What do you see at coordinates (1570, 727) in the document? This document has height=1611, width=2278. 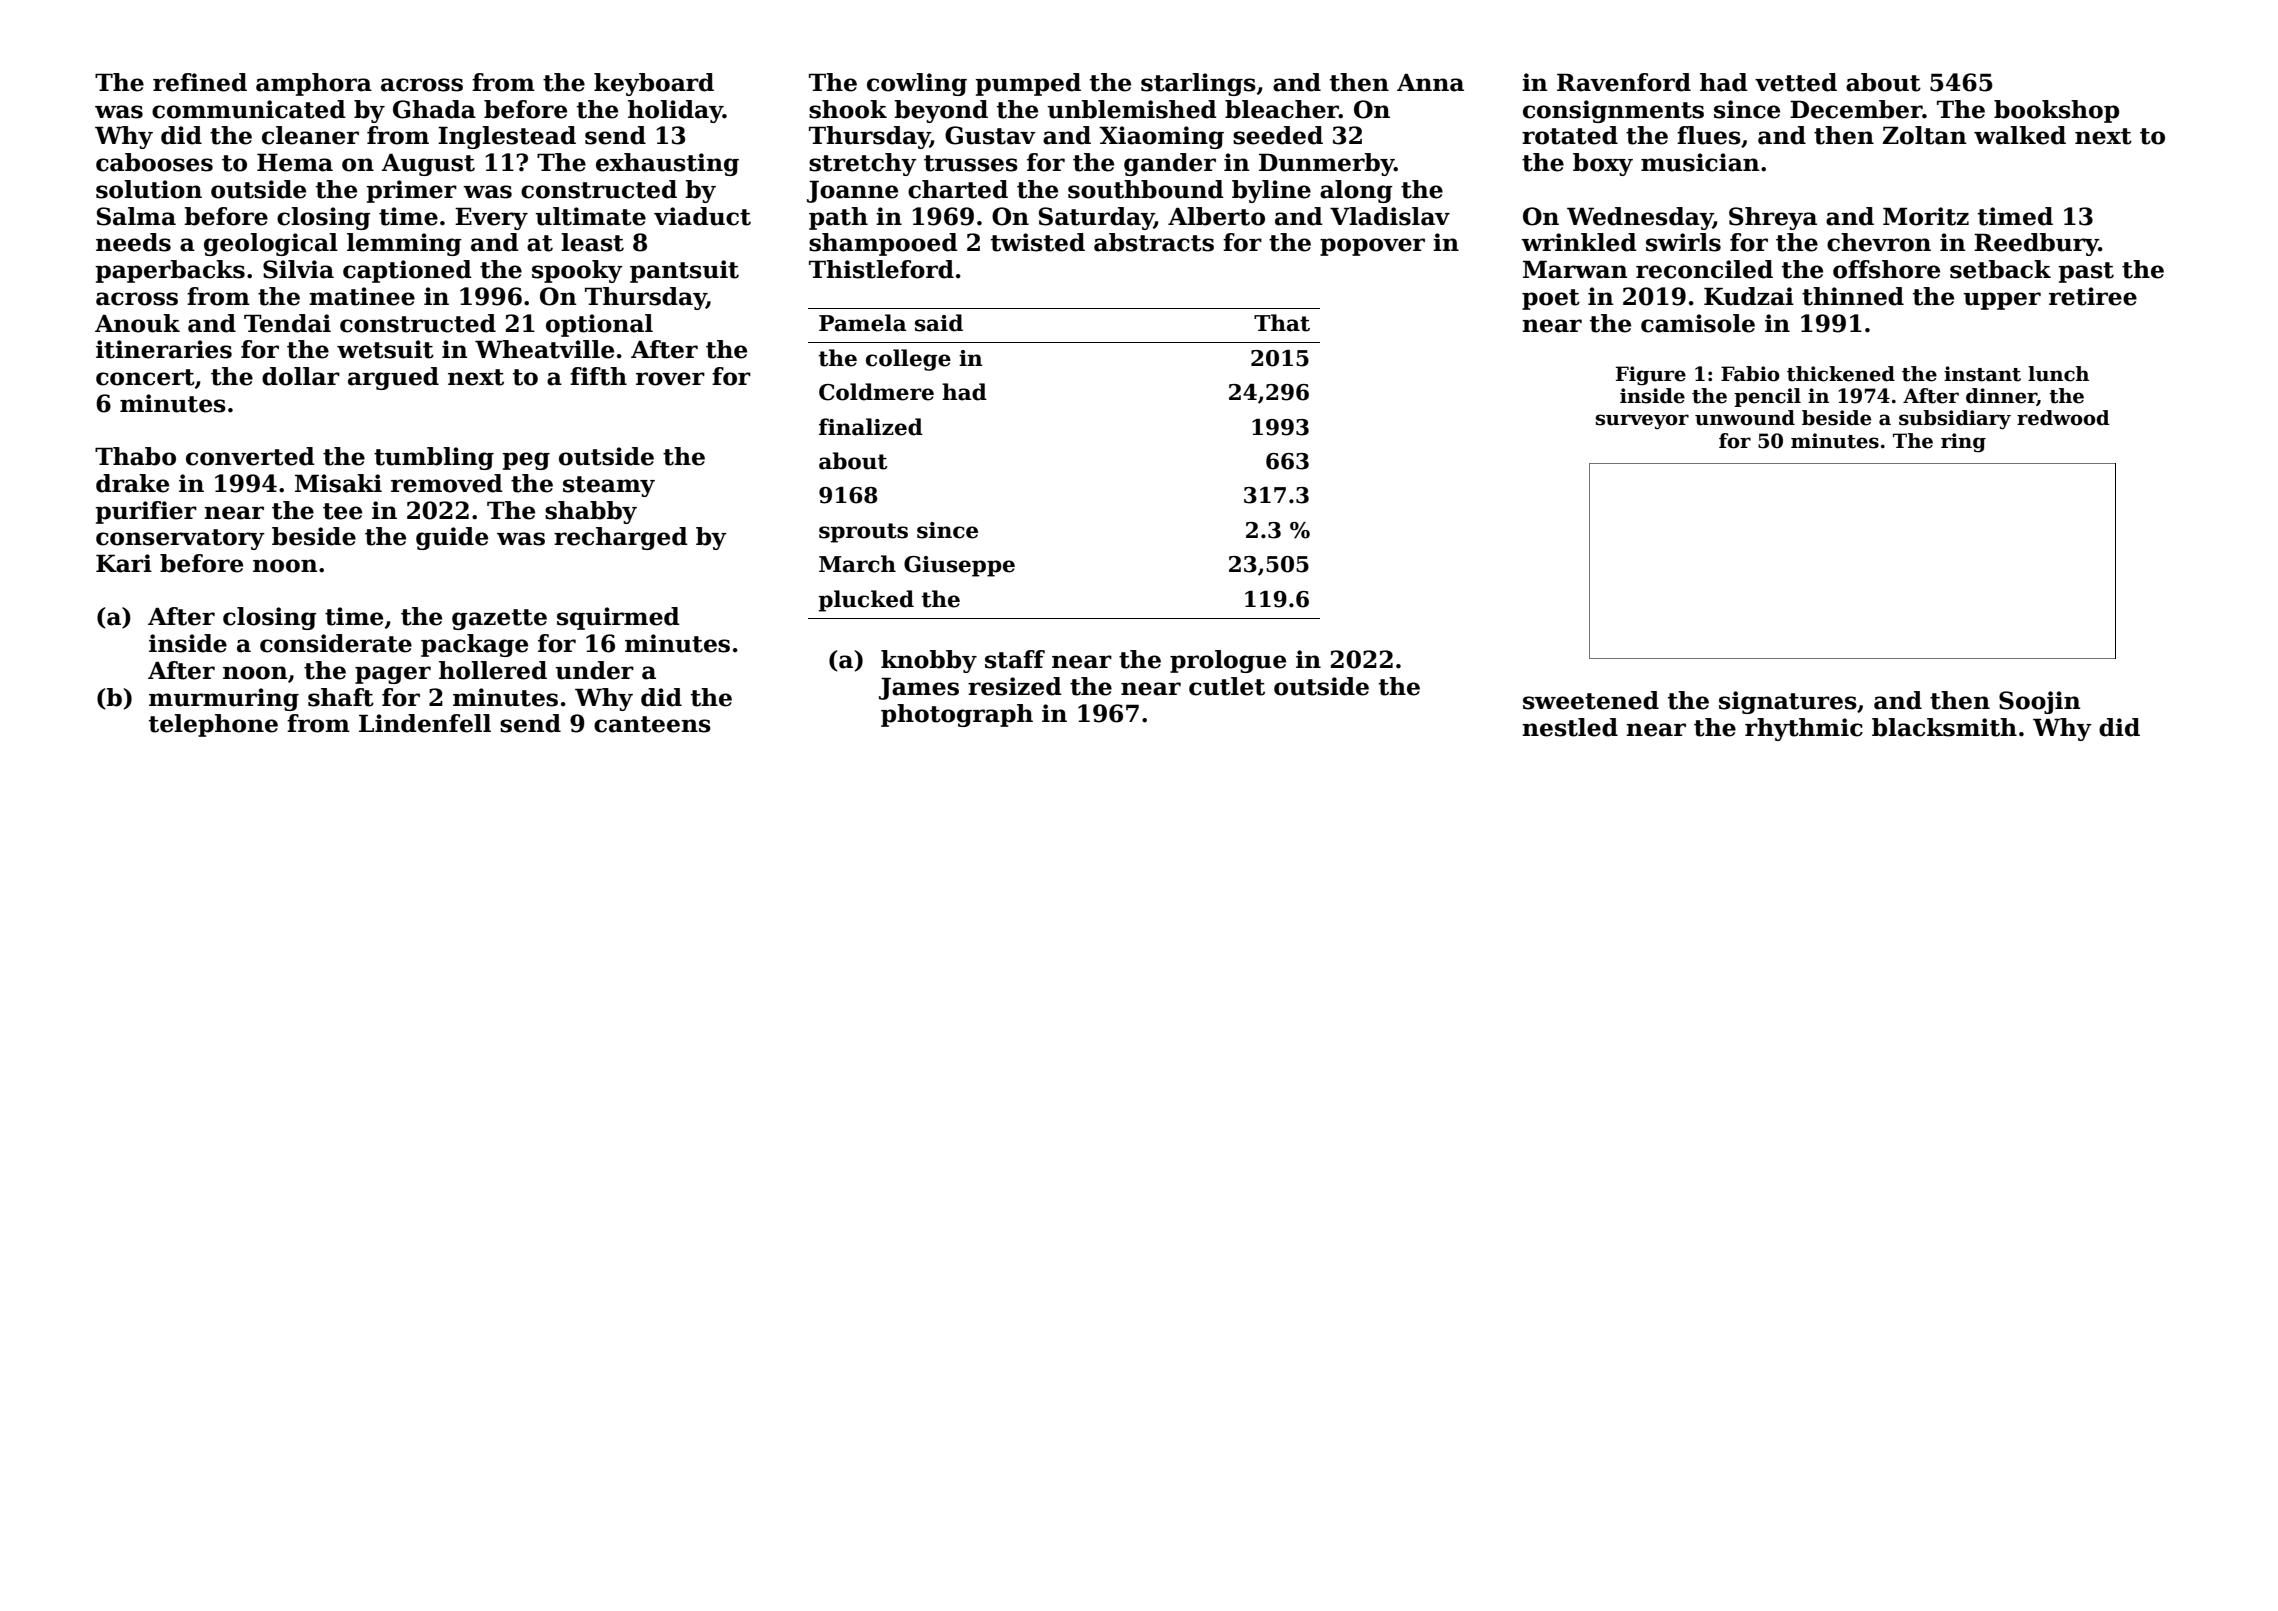 I see `nestled` at bounding box center [1570, 727].
